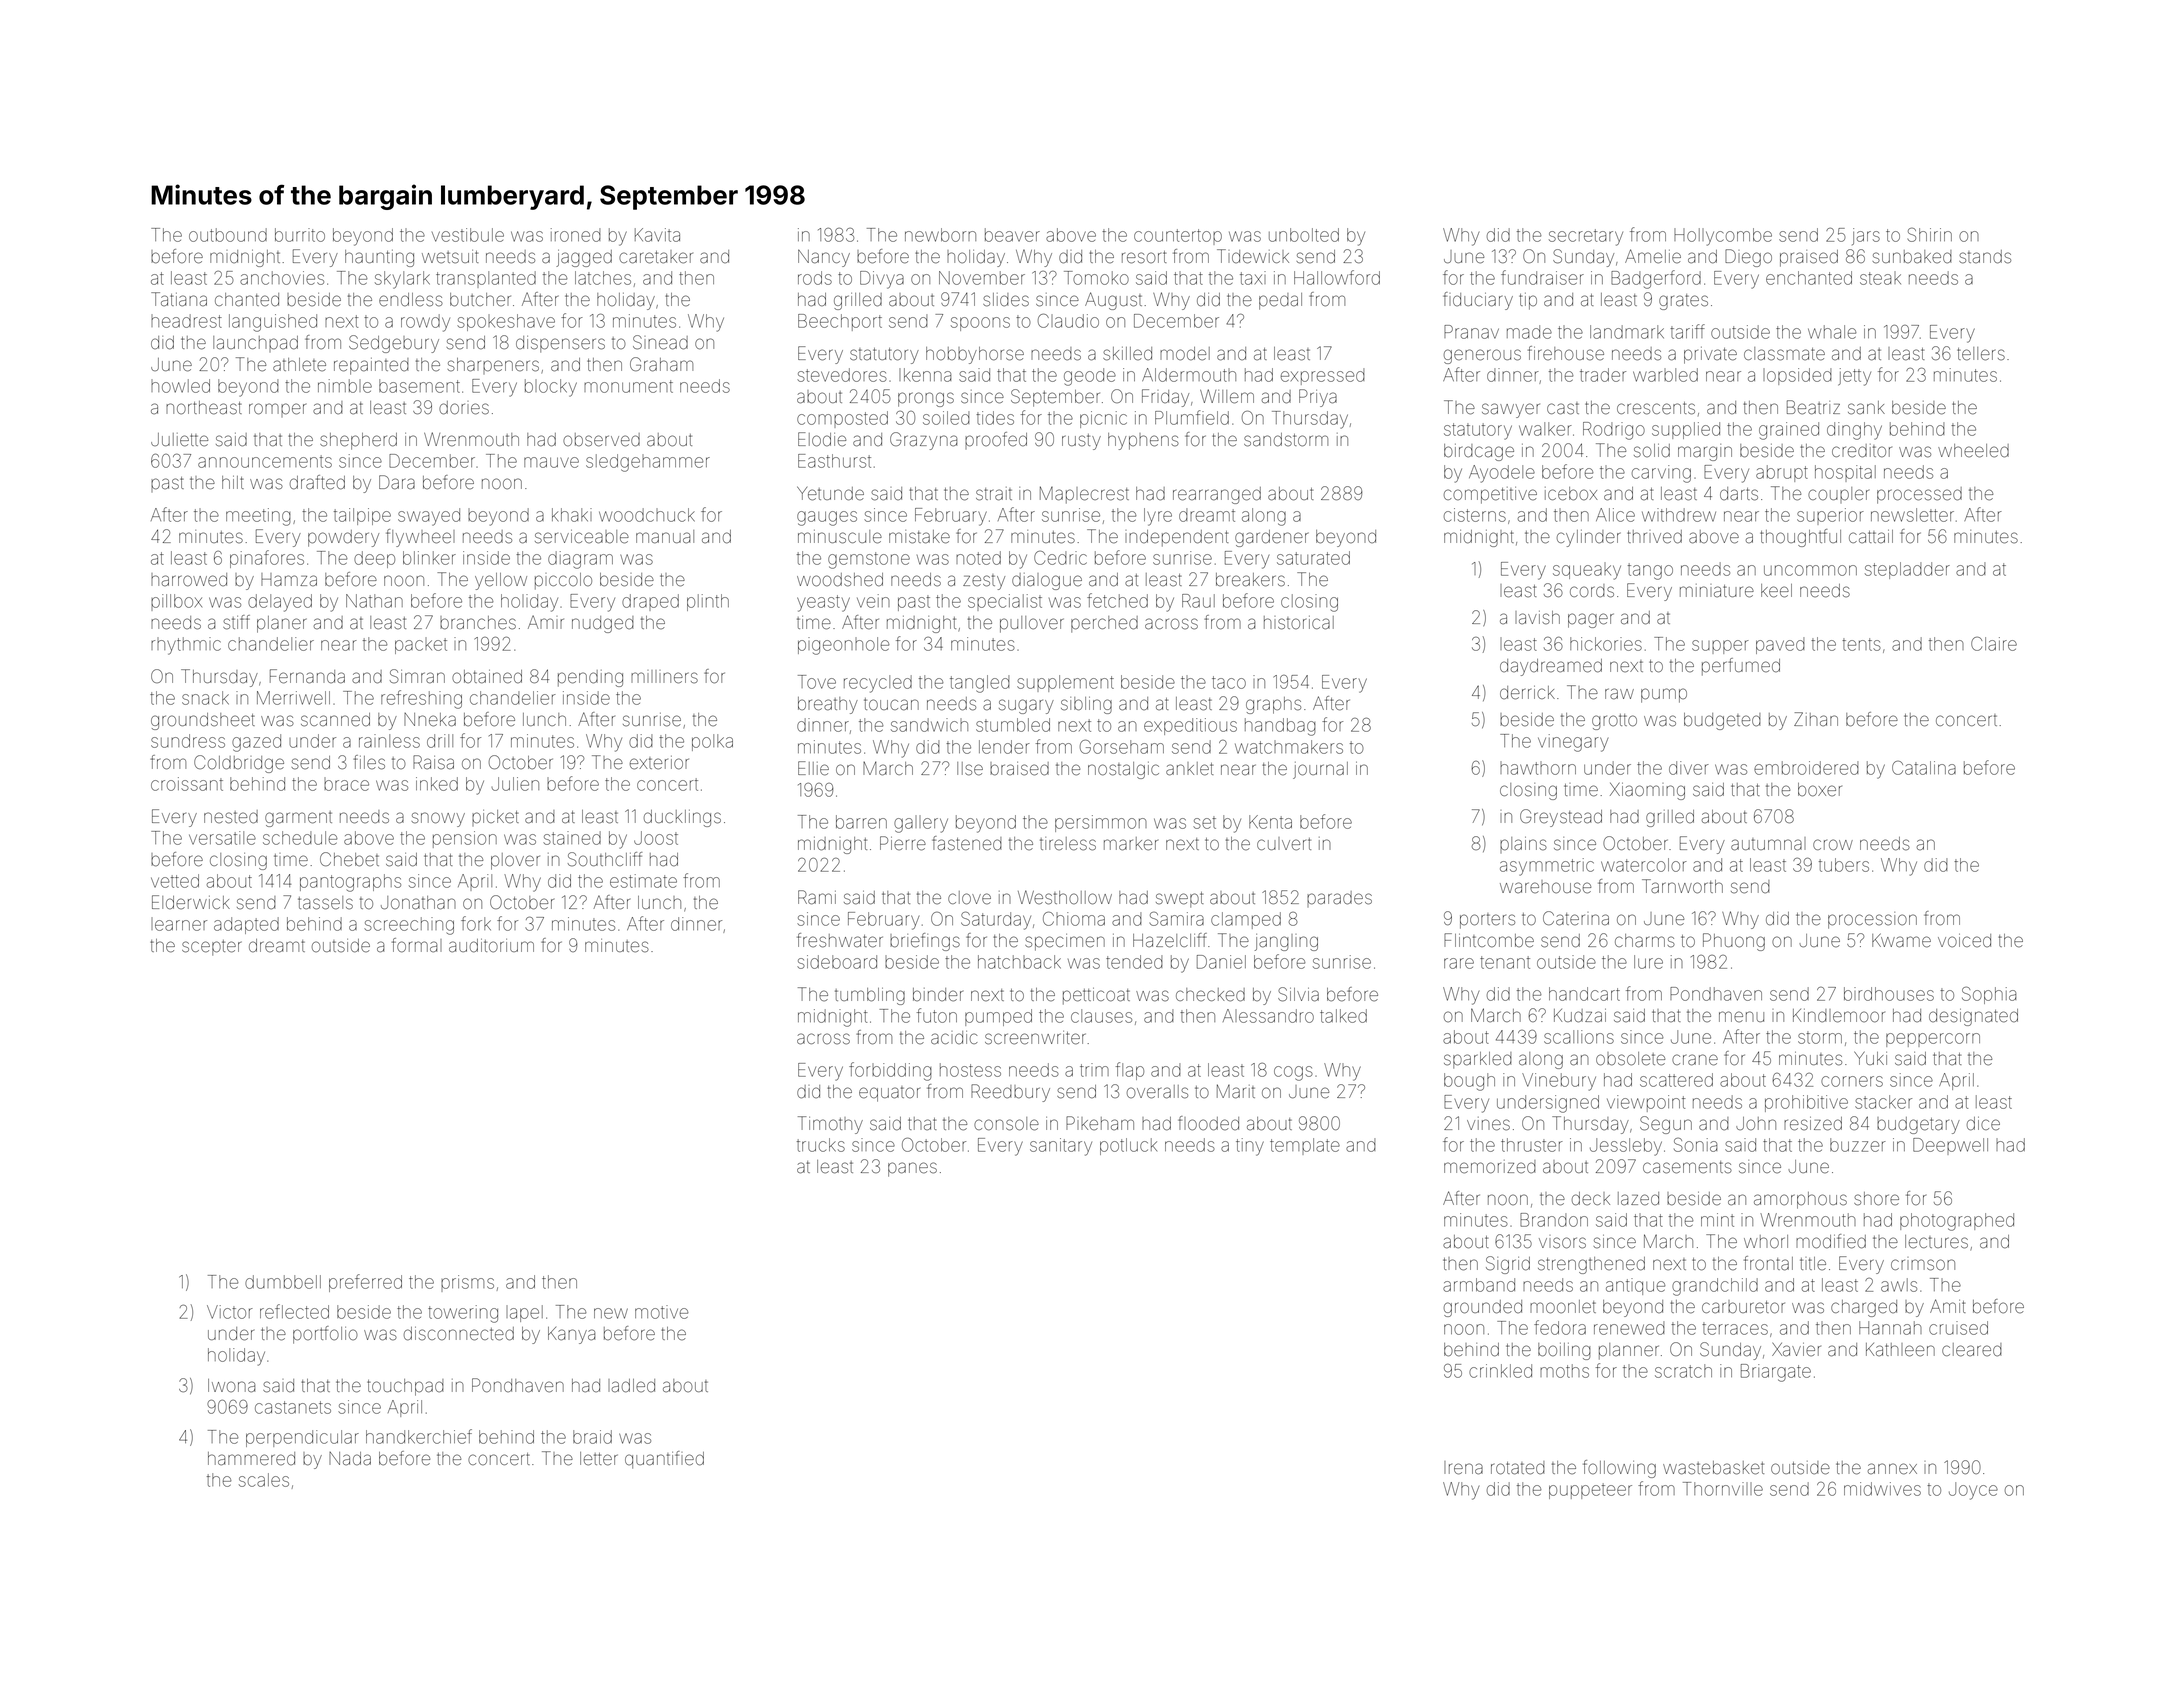 This screenshot has height=1683, width=2178. I want to click on cords, so click(1592, 591).
